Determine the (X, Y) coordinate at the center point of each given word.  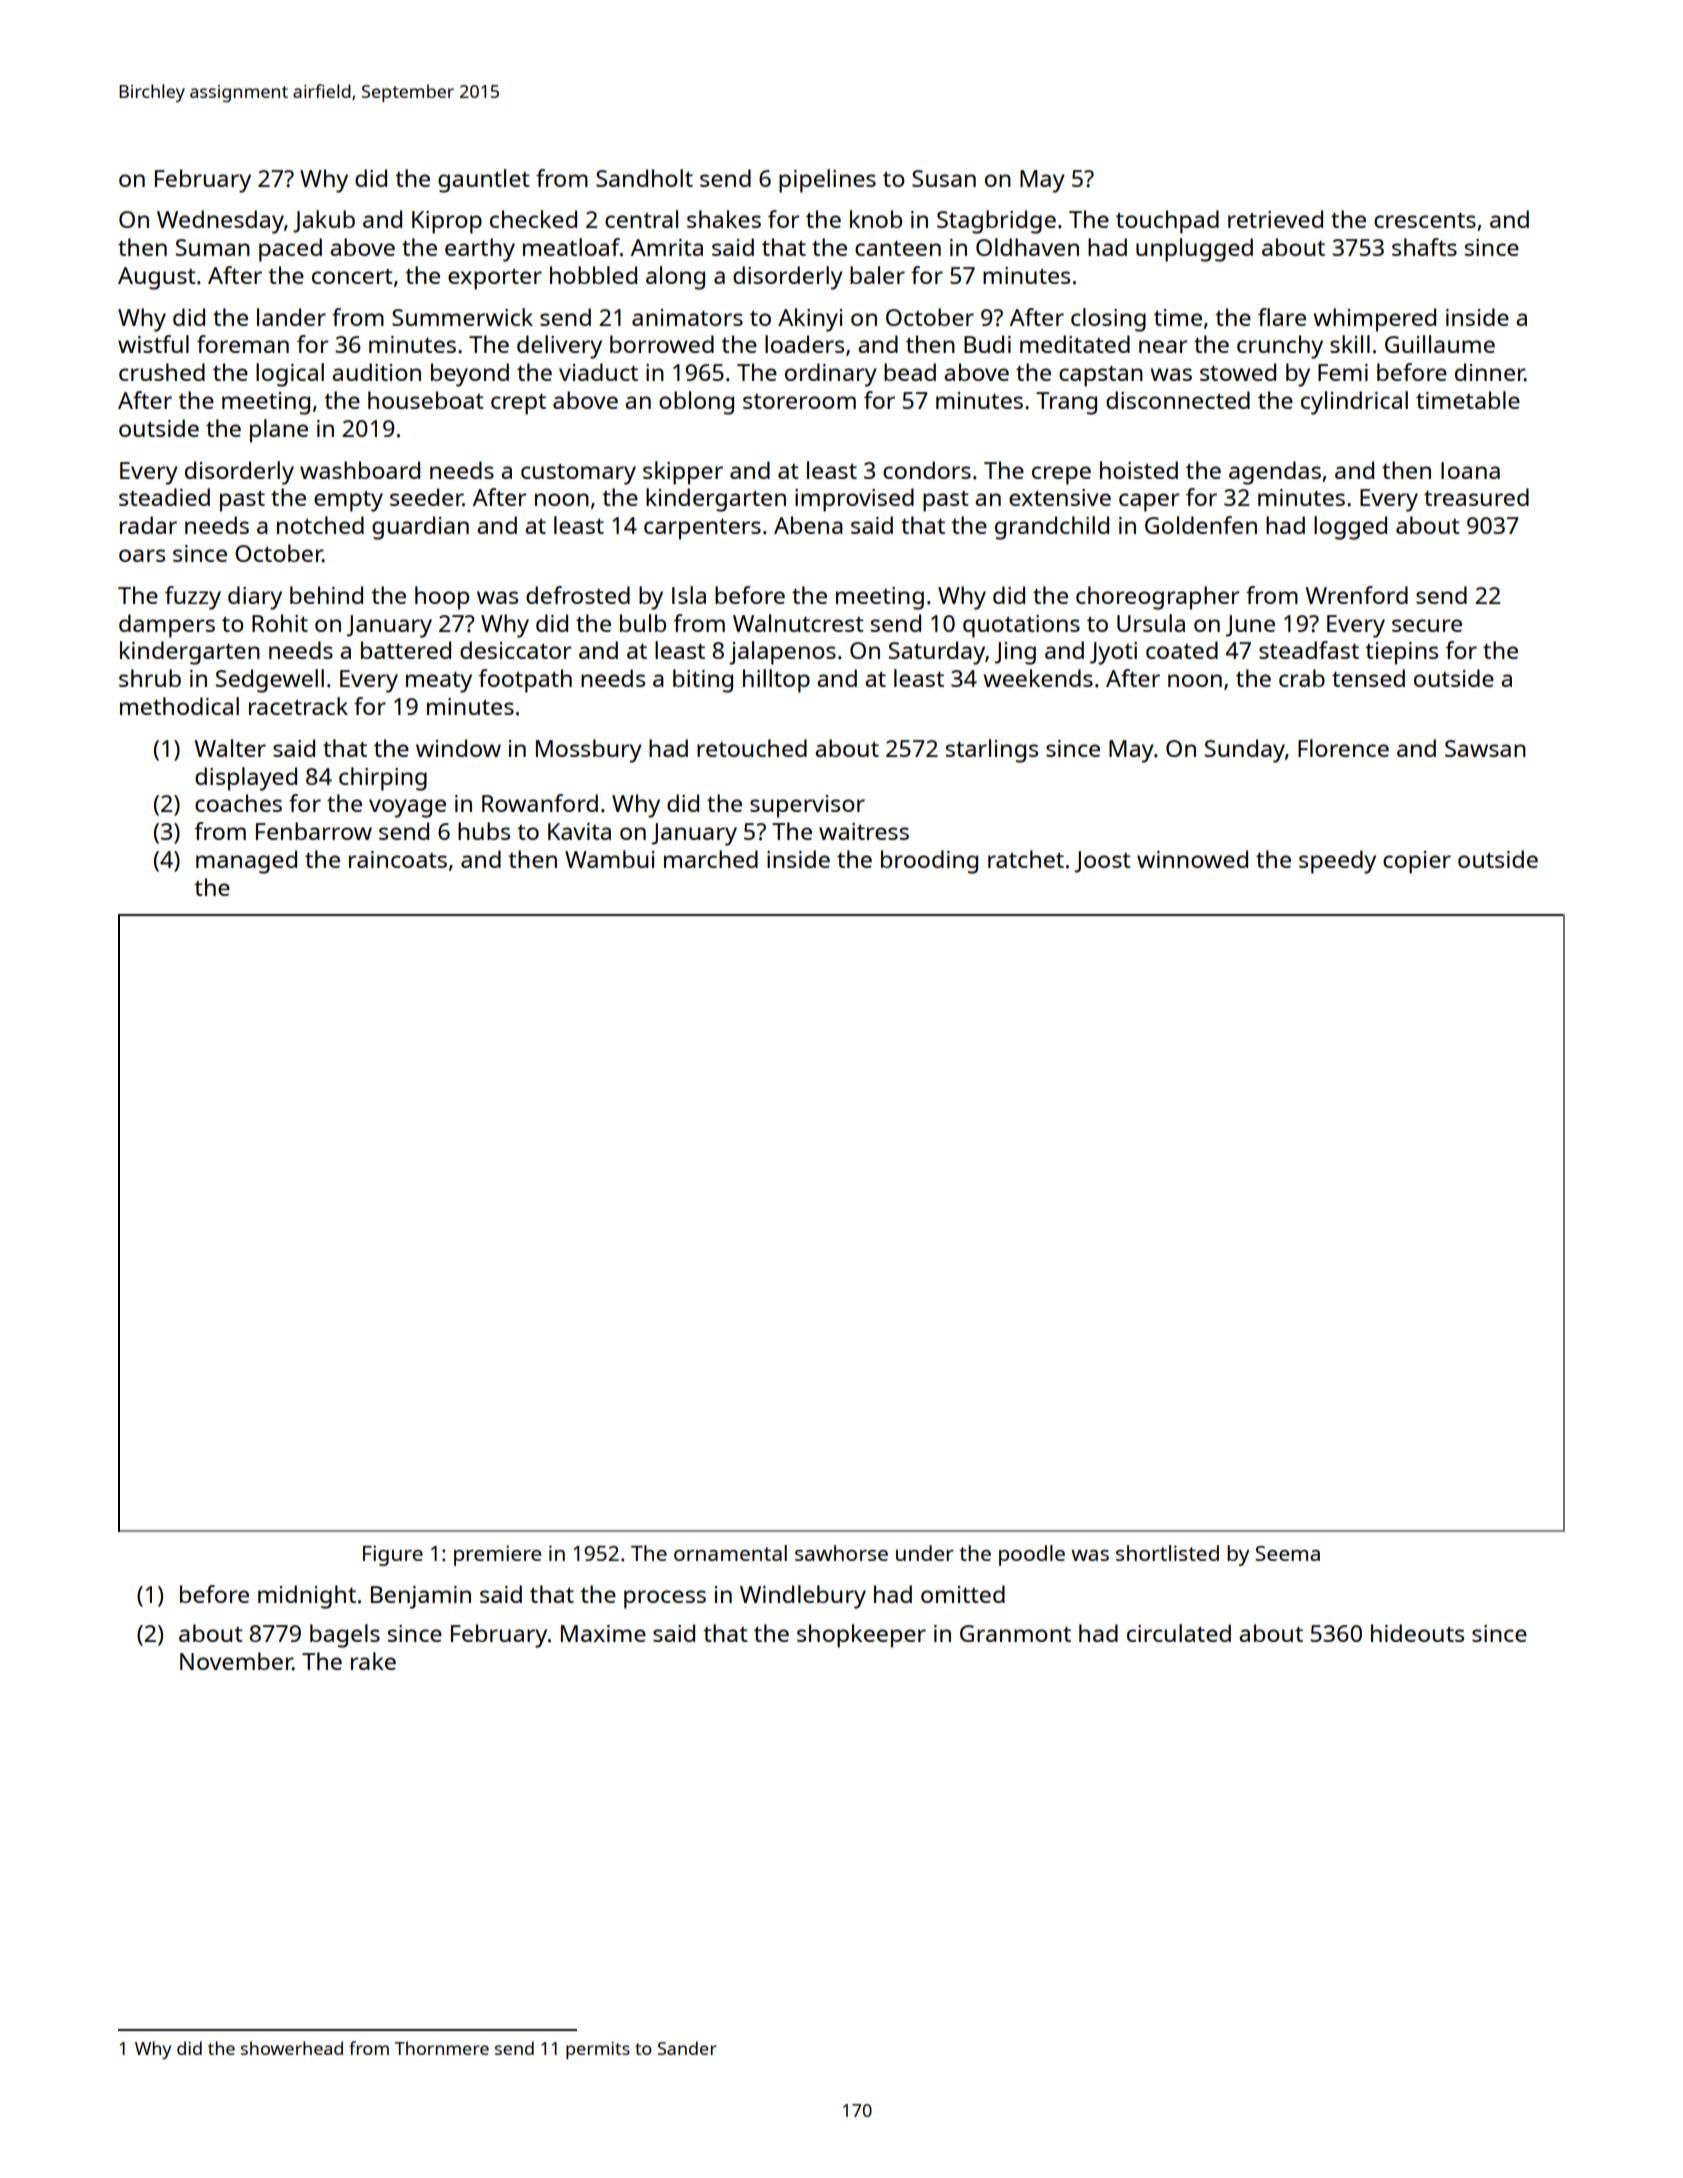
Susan (944, 178)
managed (246, 862)
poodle (1032, 1555)
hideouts (1417, 1633)
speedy (1337, 862)
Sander (687, 2048)
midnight (307, 1597)
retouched (752, 748)
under (925, 1553)
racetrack (298, 706)
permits (598, 2050)
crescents (1425, 220)
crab (1302, 678)
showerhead (292, 2048)
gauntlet (484, 181)
